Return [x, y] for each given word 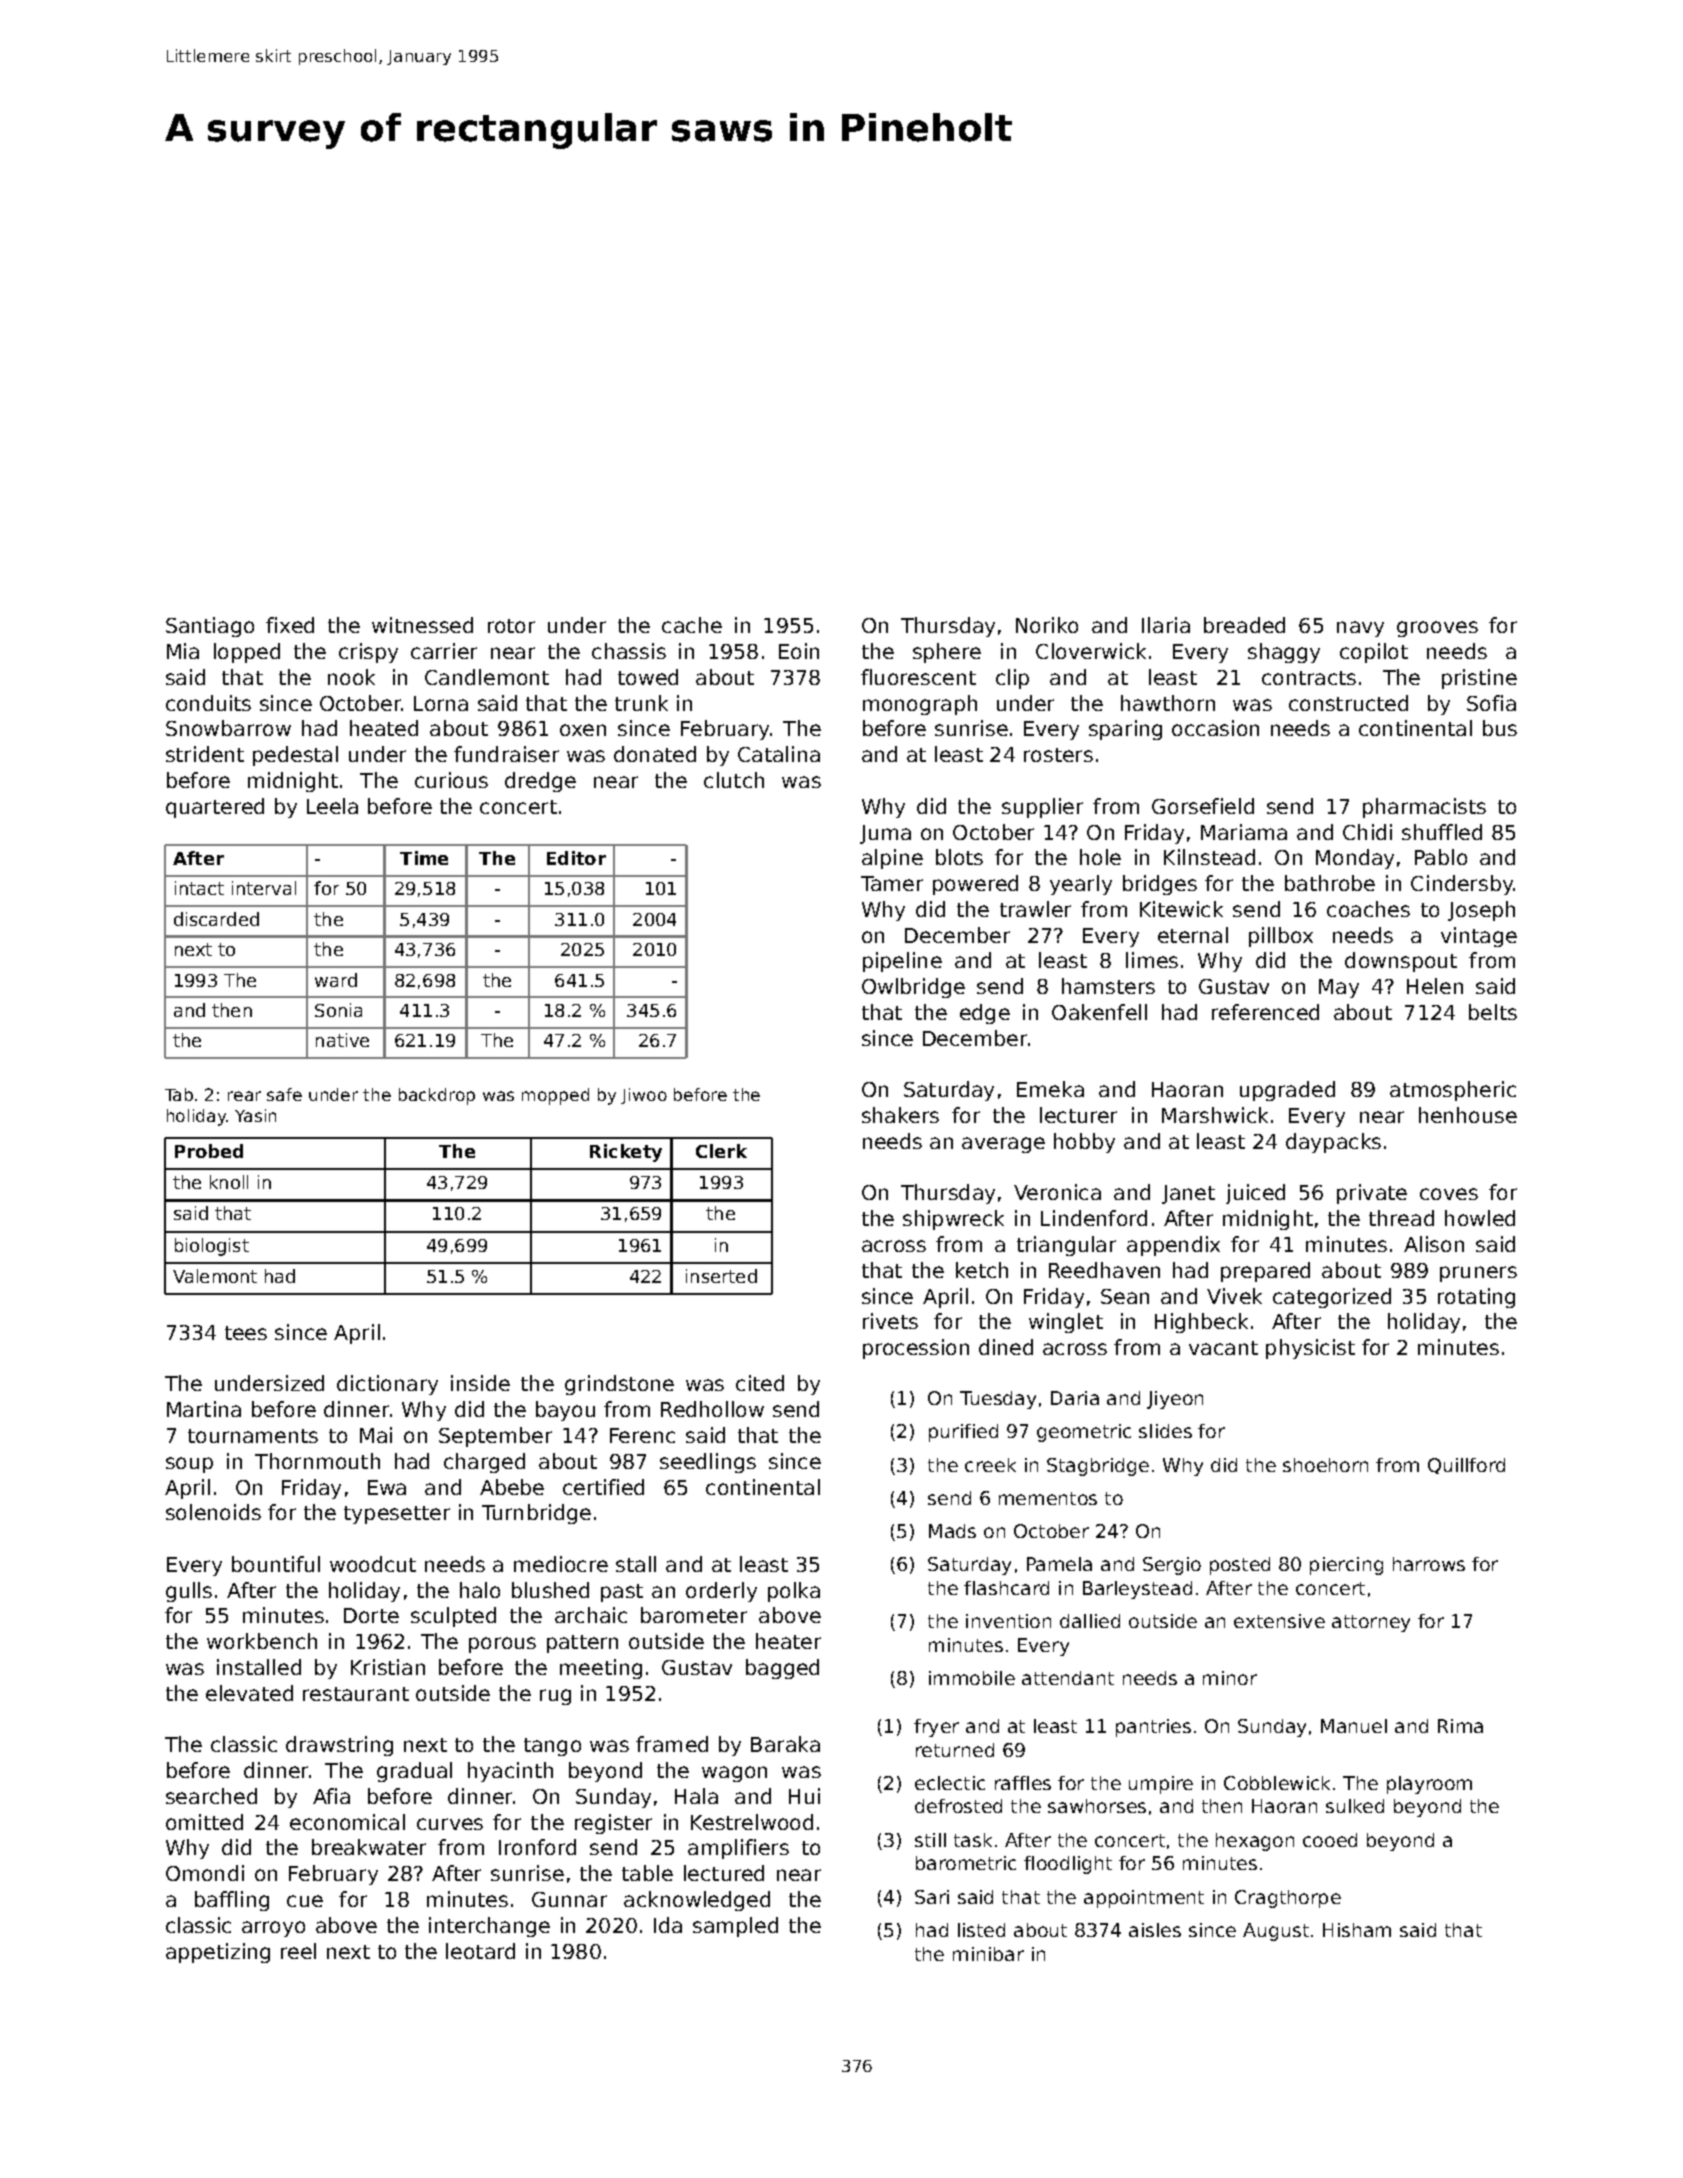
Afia [331, 1796]
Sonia [338, 1010]
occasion [1215, 728]
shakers [900, 1115]
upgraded [1287, 1091]
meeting [601, 1669]
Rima [1460, 1726]
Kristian [388, 1667]
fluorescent [918, 677]
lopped [247, 653]
